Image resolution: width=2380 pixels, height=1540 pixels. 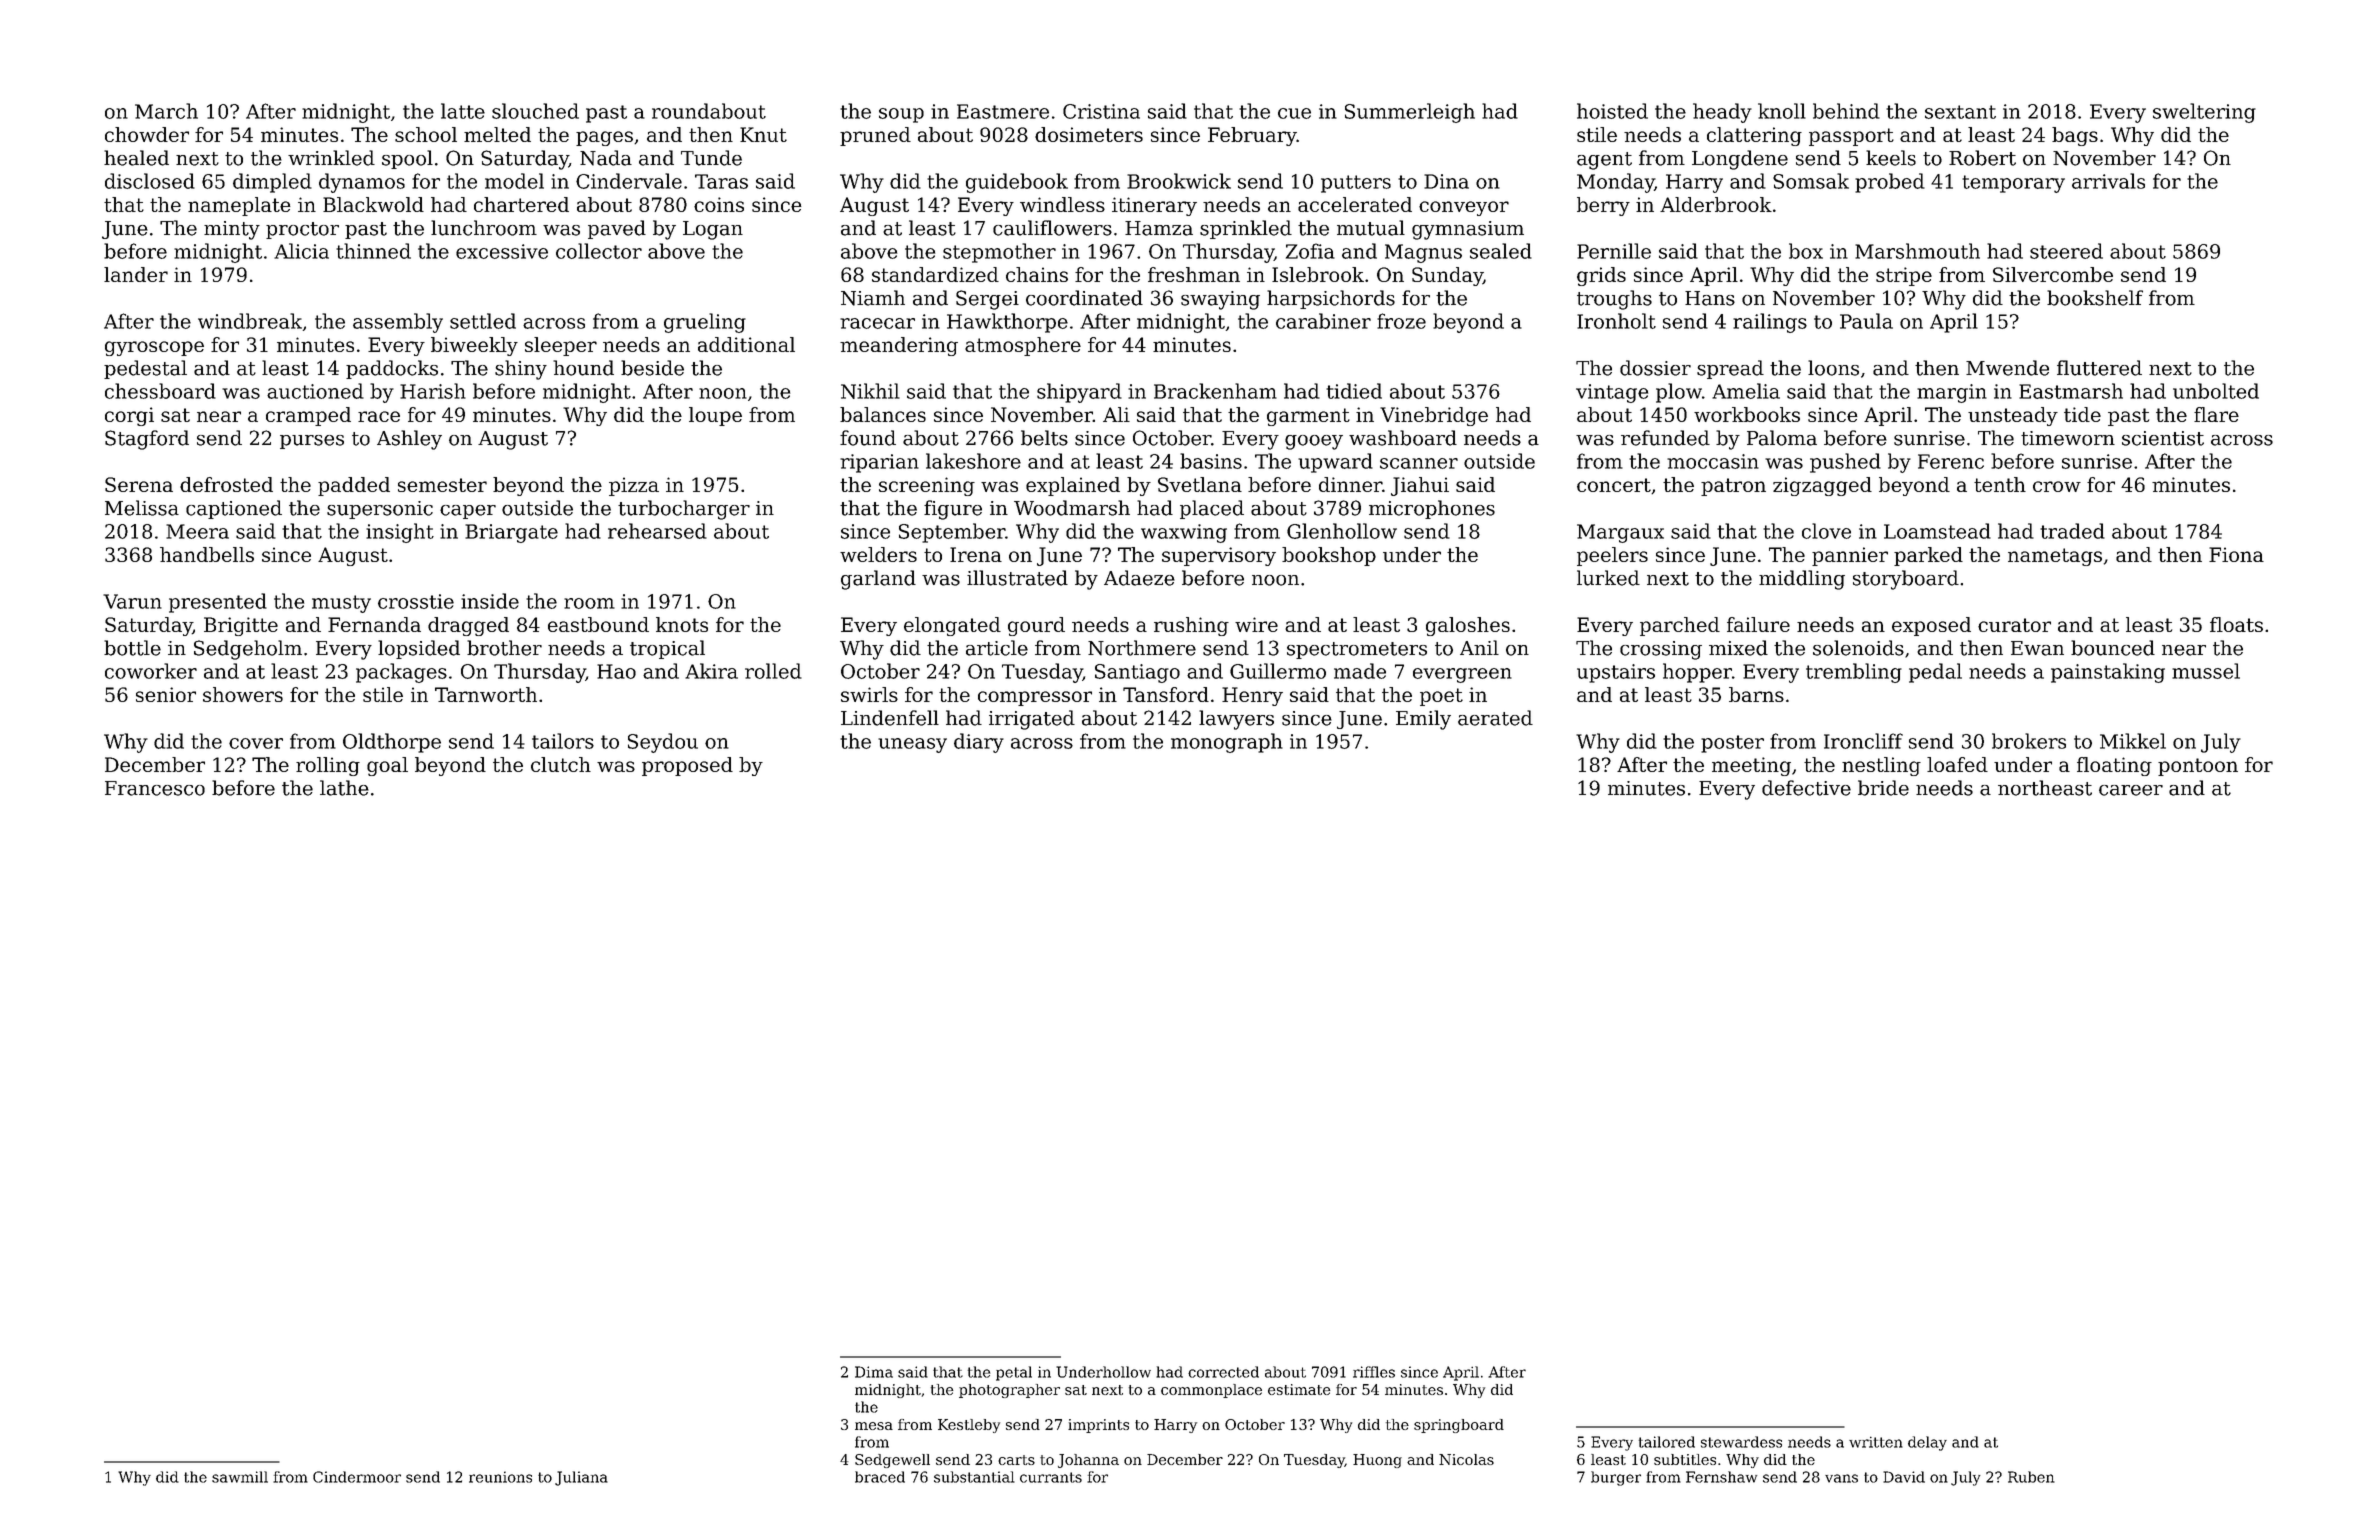 I want to click on Lindenfell, so click(x=890, y=718).
